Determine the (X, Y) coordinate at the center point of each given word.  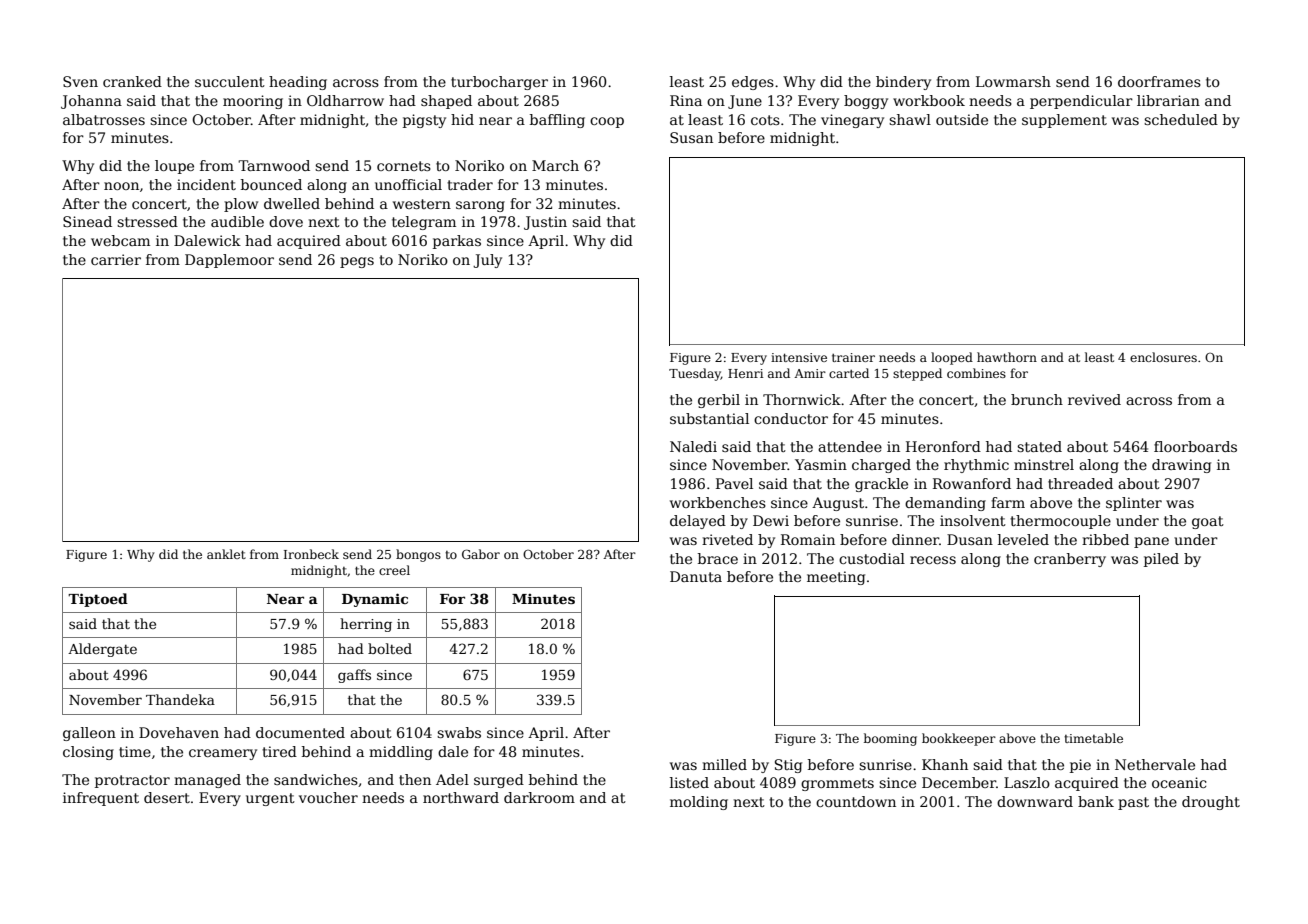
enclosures (1163, 357)
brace (718, 558)
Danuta (696, 576)
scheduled (1181, 119)
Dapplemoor (229, 261)
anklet (226, 554)
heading (298, 83)
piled (1161, 560)
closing (88, 753)
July (487, 261)
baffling (557, 121)
